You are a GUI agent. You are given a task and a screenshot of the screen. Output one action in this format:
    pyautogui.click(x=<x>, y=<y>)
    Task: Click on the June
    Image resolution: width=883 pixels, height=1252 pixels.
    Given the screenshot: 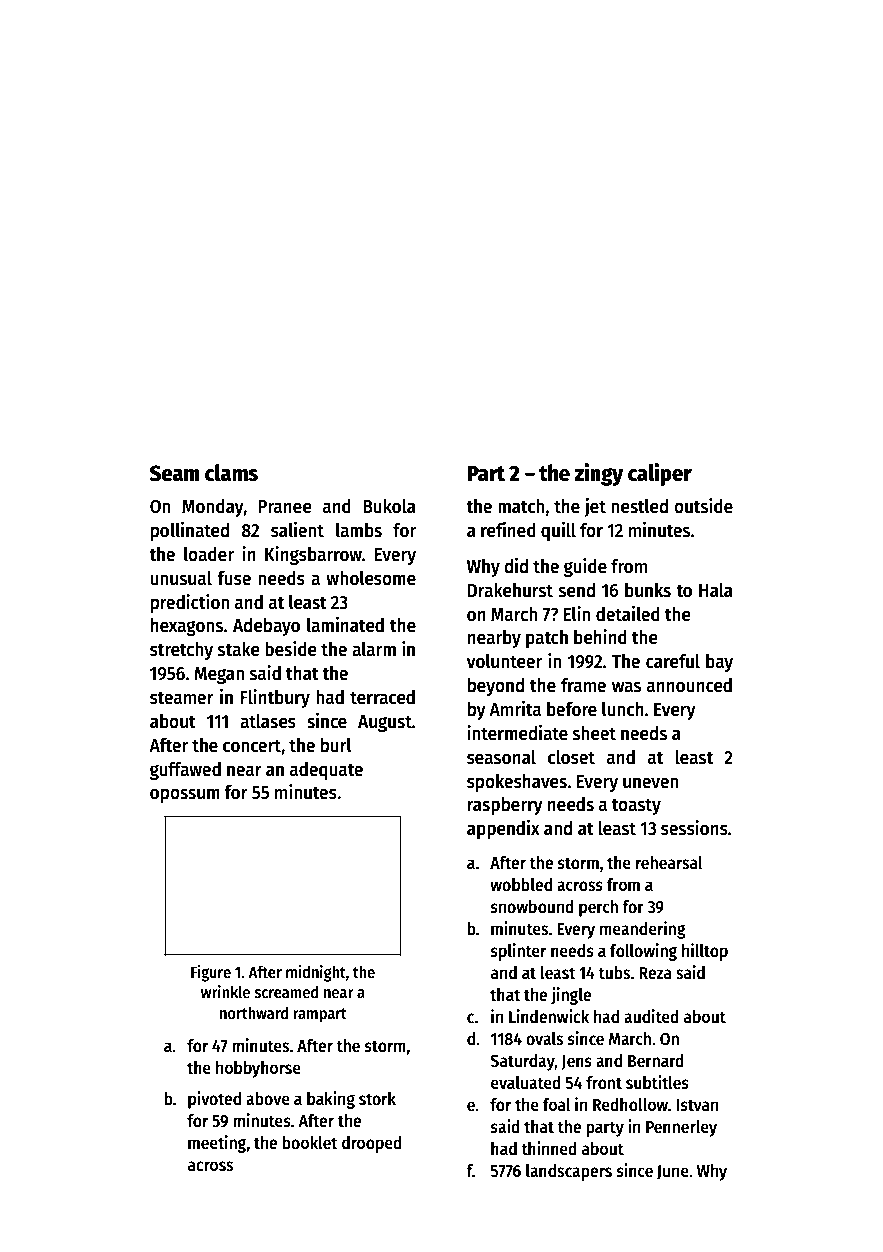 What is the action you would take?
    pyautogui.click(x=673, y=1172)
